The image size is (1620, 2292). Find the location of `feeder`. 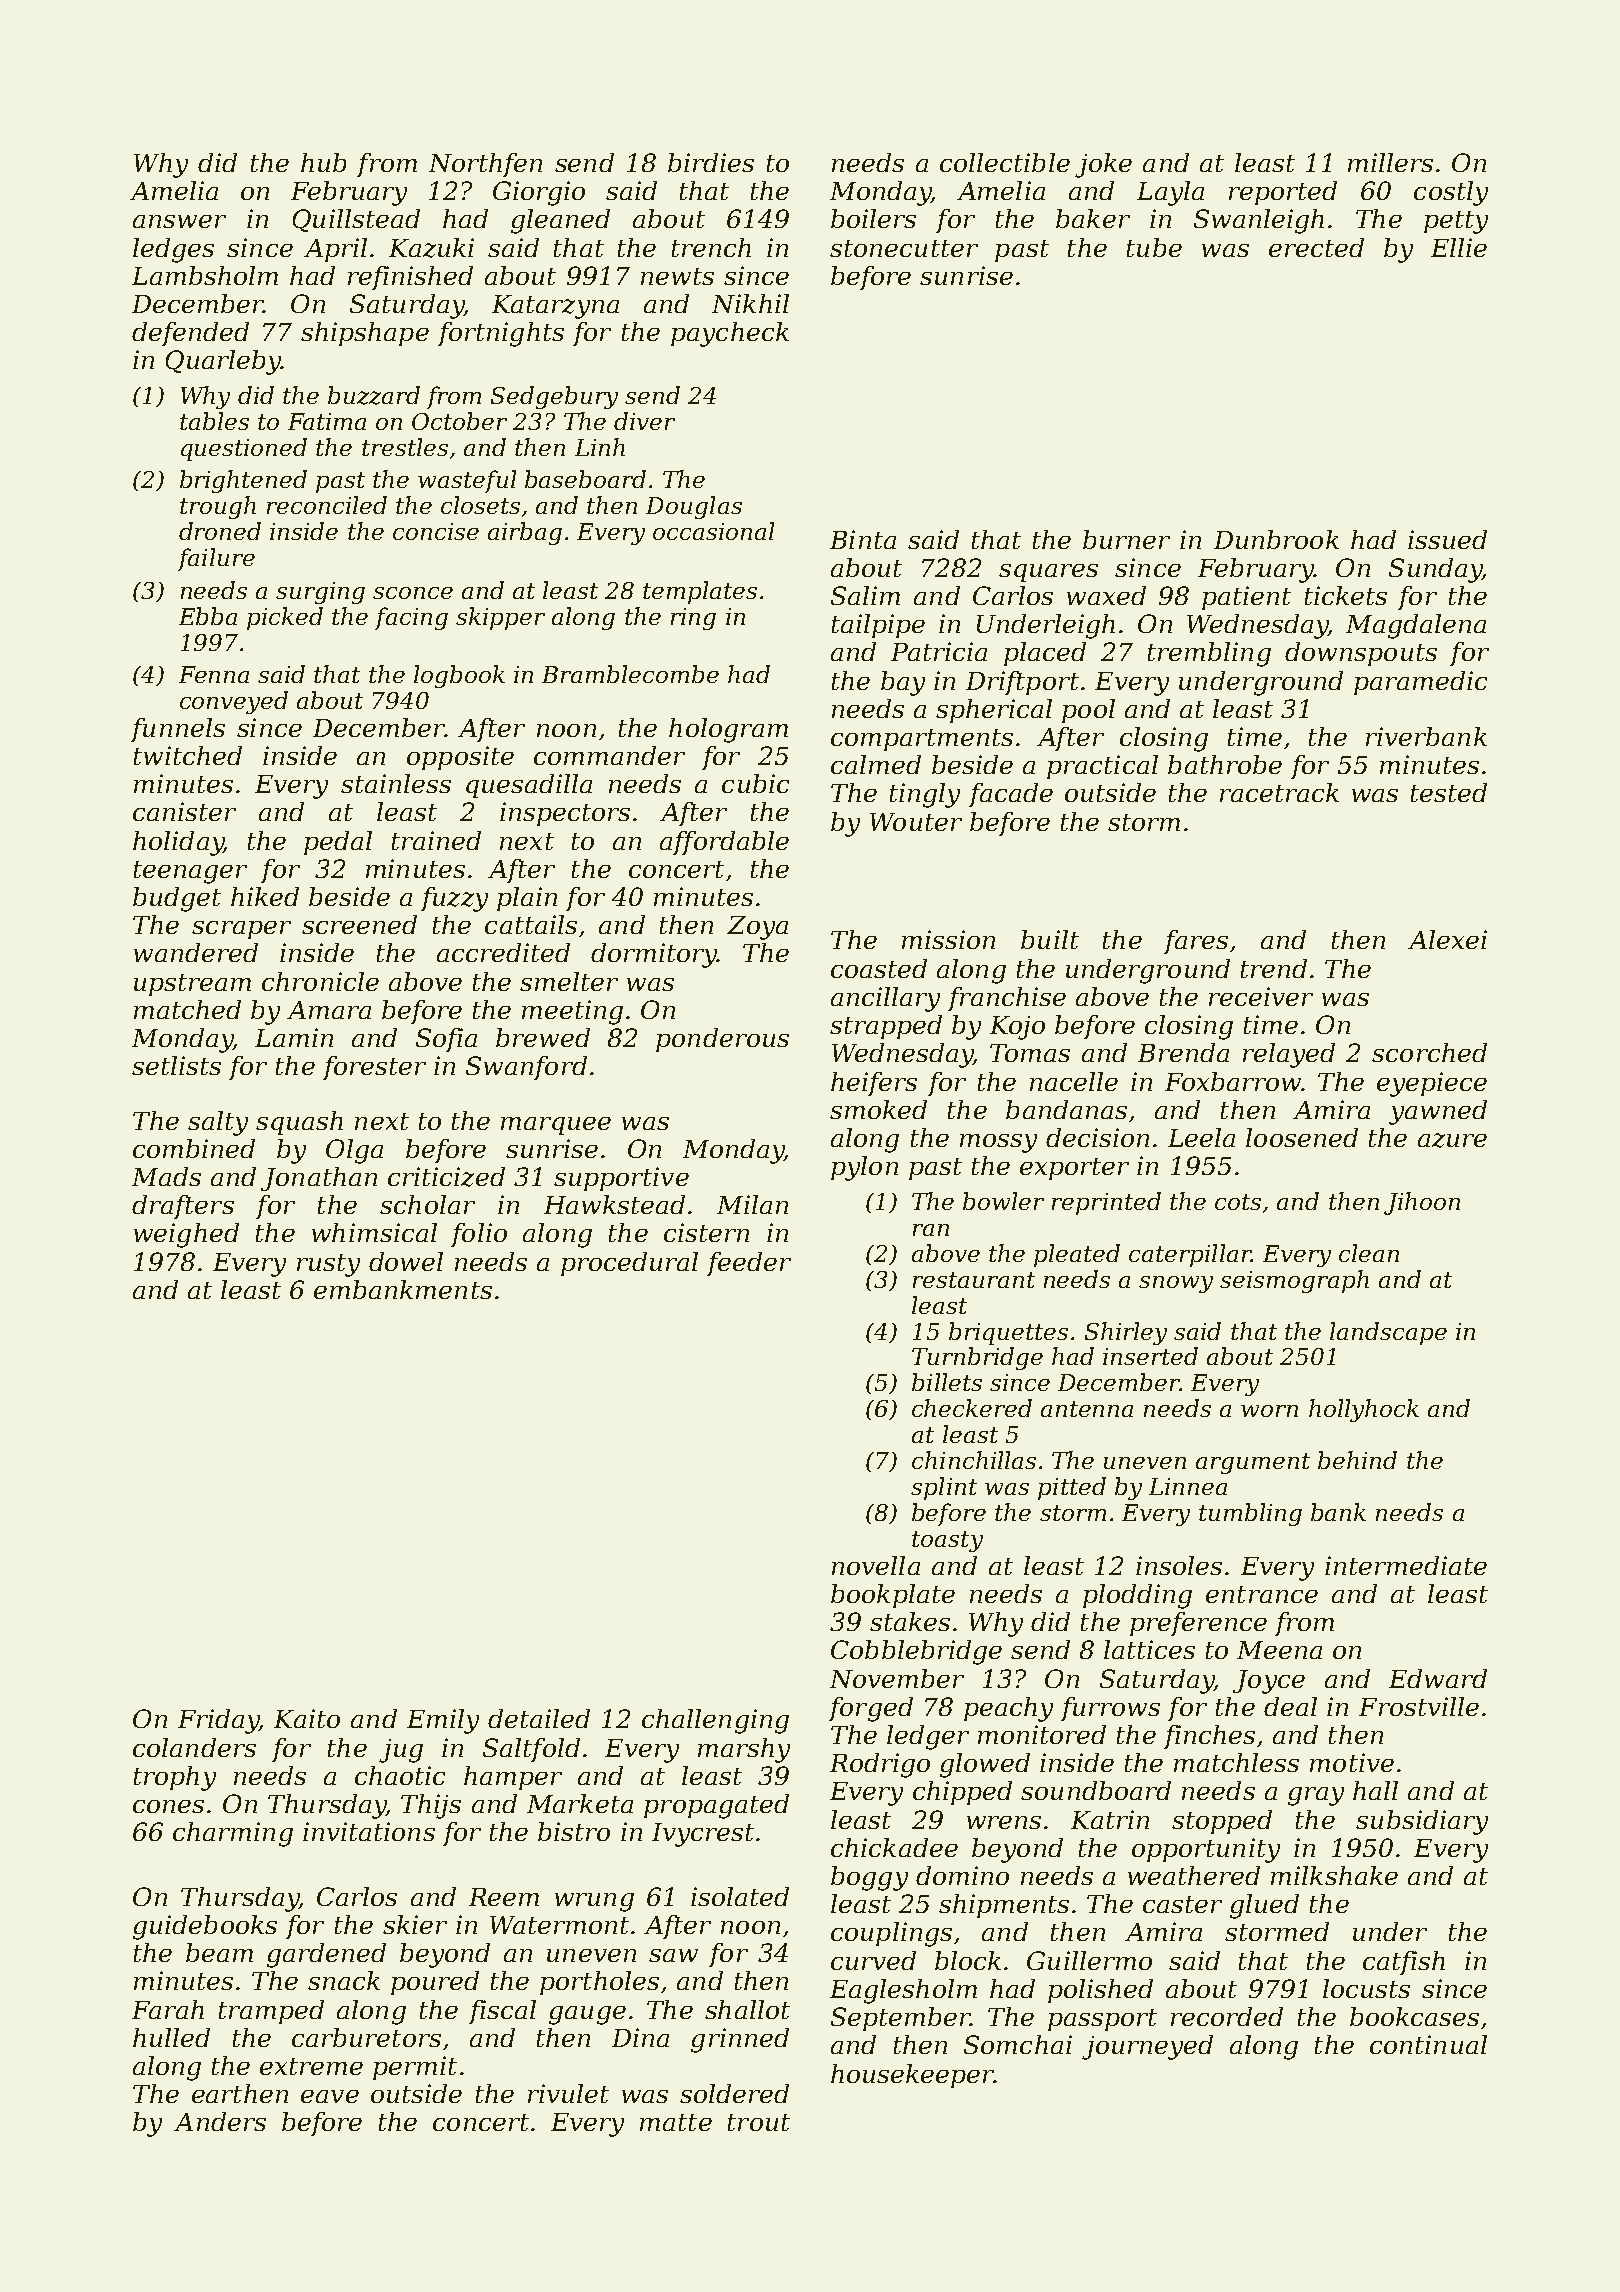

feeder is located at coordinates (749, 1264).
